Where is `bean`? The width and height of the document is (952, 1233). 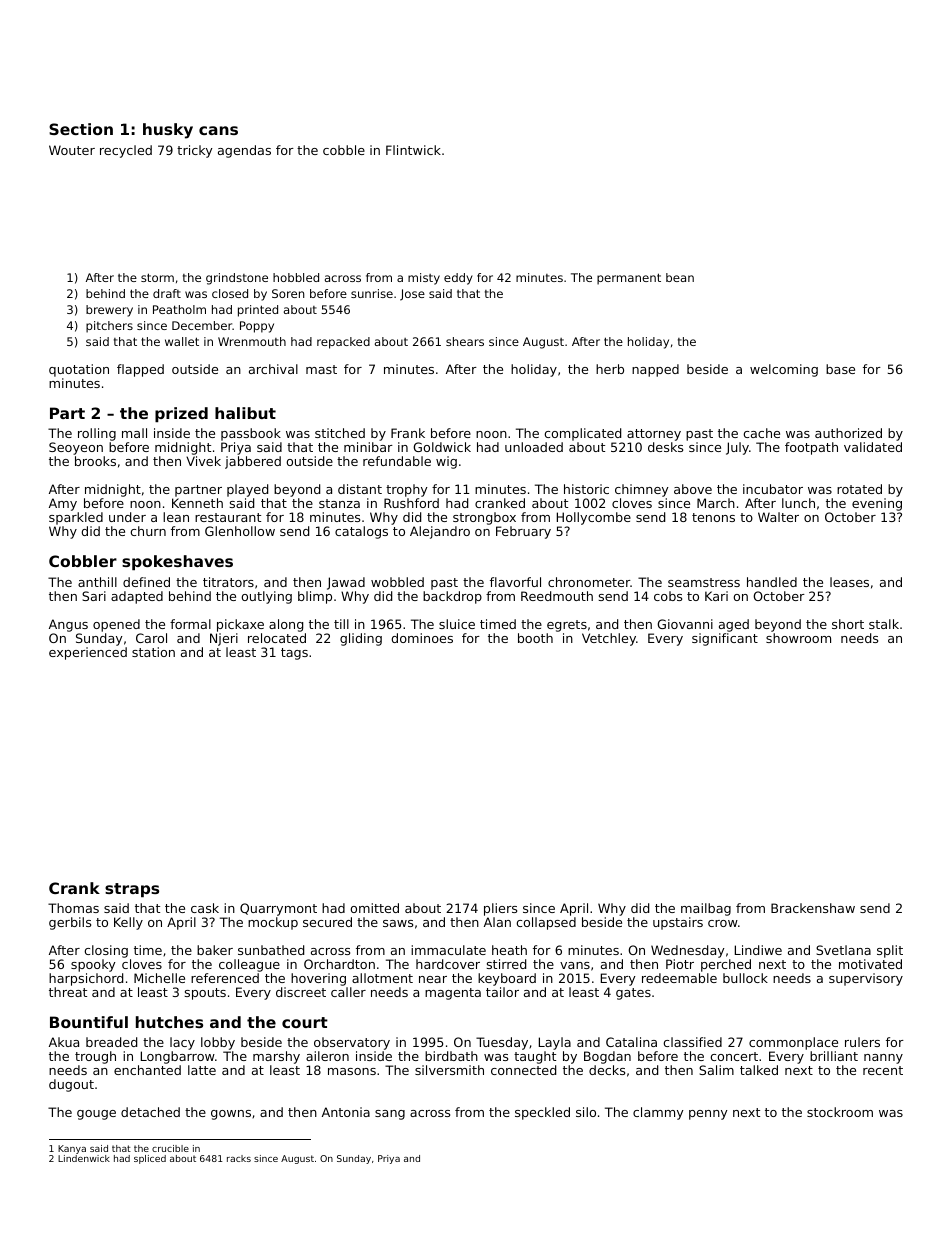
bean is located at coordinates (680, 277).
